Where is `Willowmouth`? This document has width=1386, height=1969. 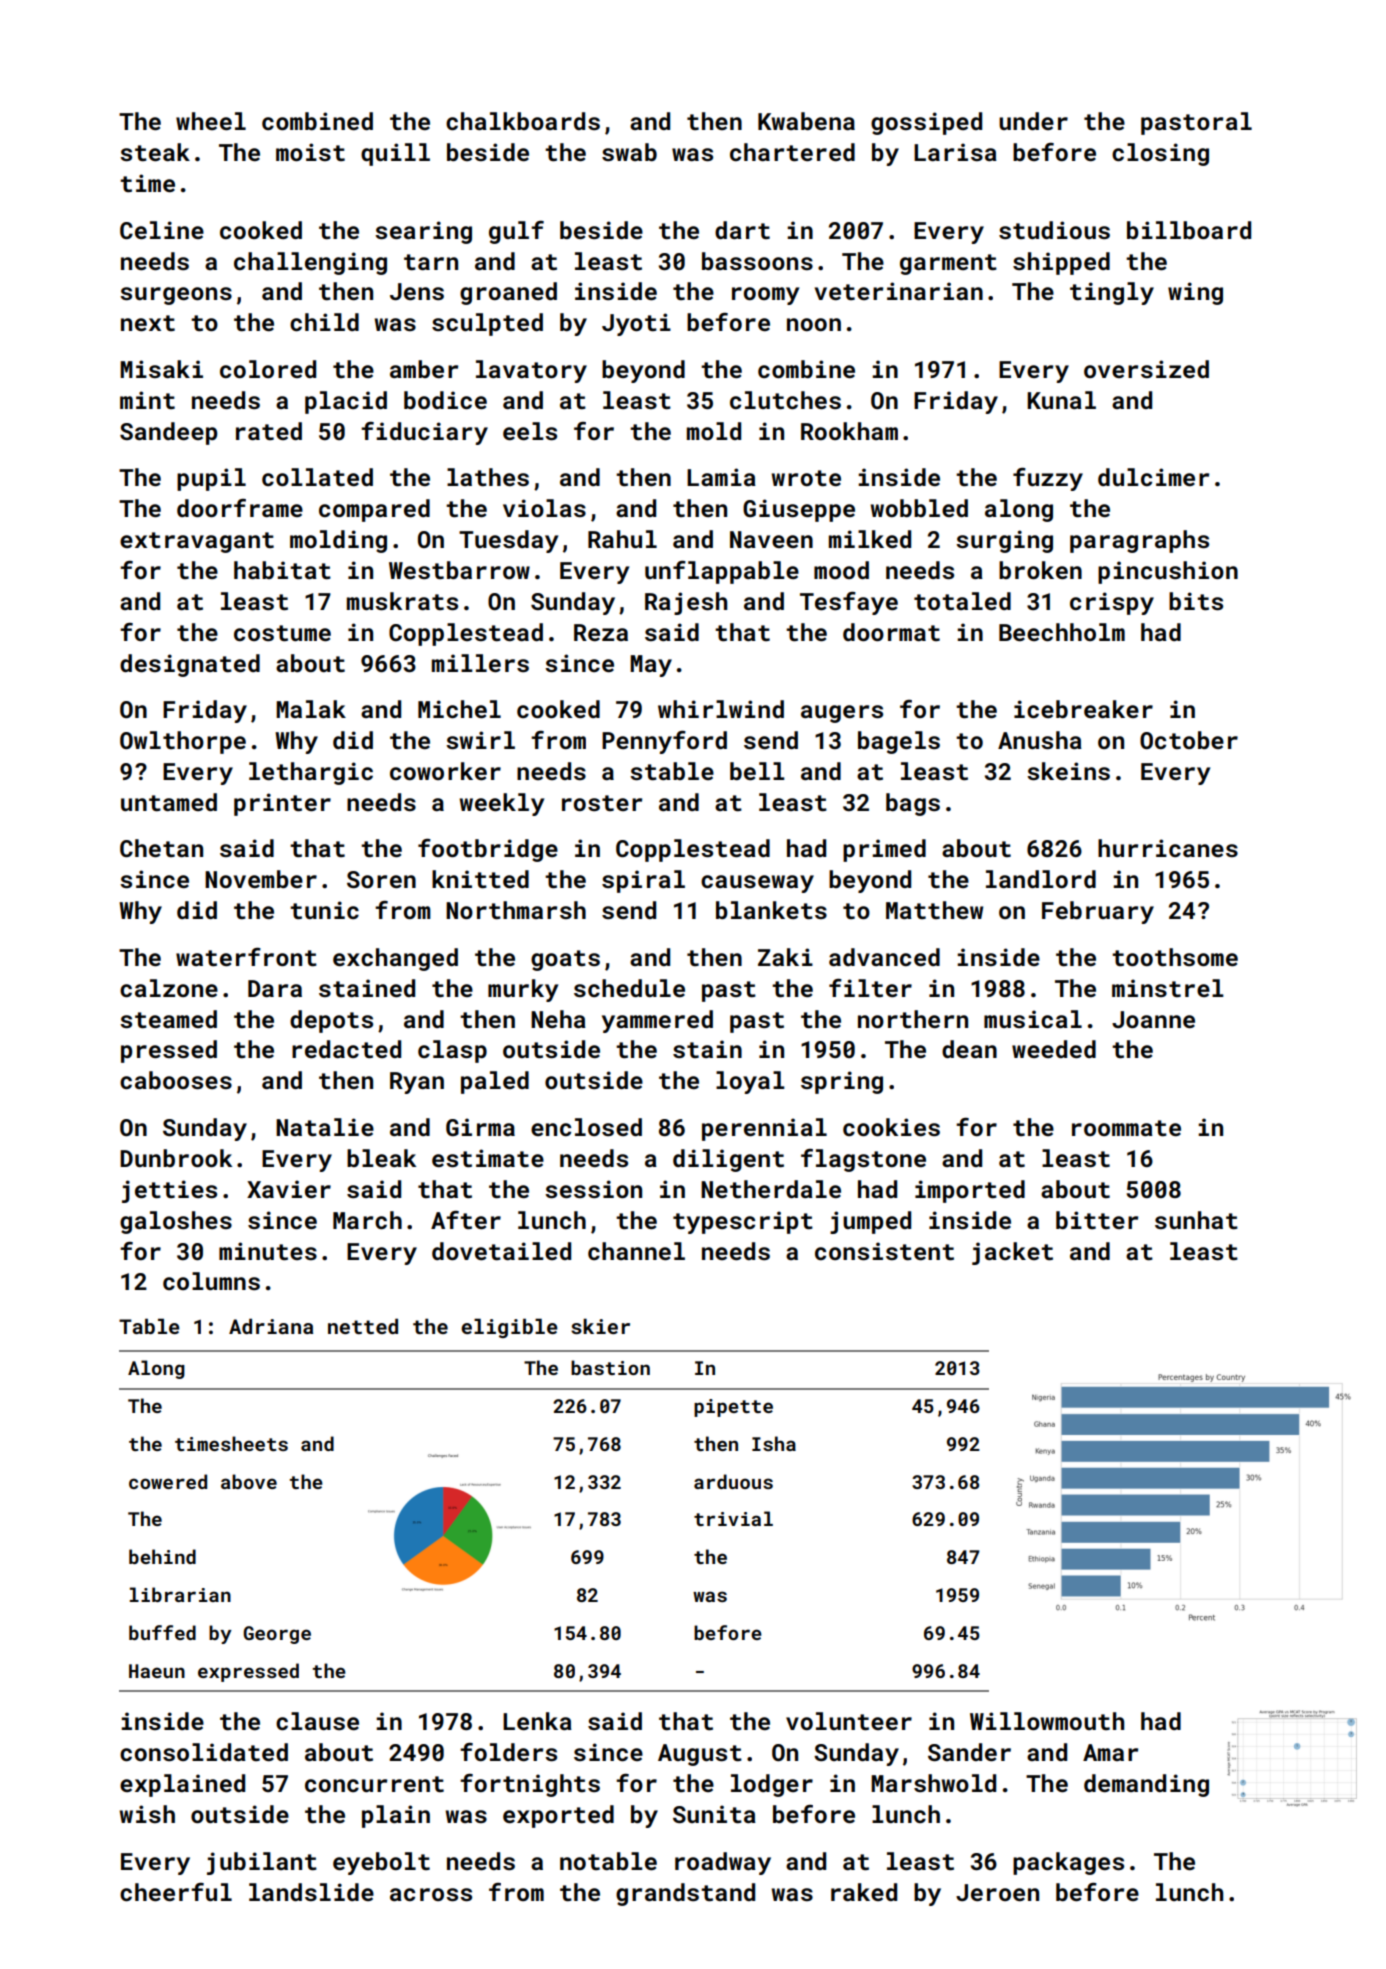
Willowmouth is located at coordinates (1047, 1721).
